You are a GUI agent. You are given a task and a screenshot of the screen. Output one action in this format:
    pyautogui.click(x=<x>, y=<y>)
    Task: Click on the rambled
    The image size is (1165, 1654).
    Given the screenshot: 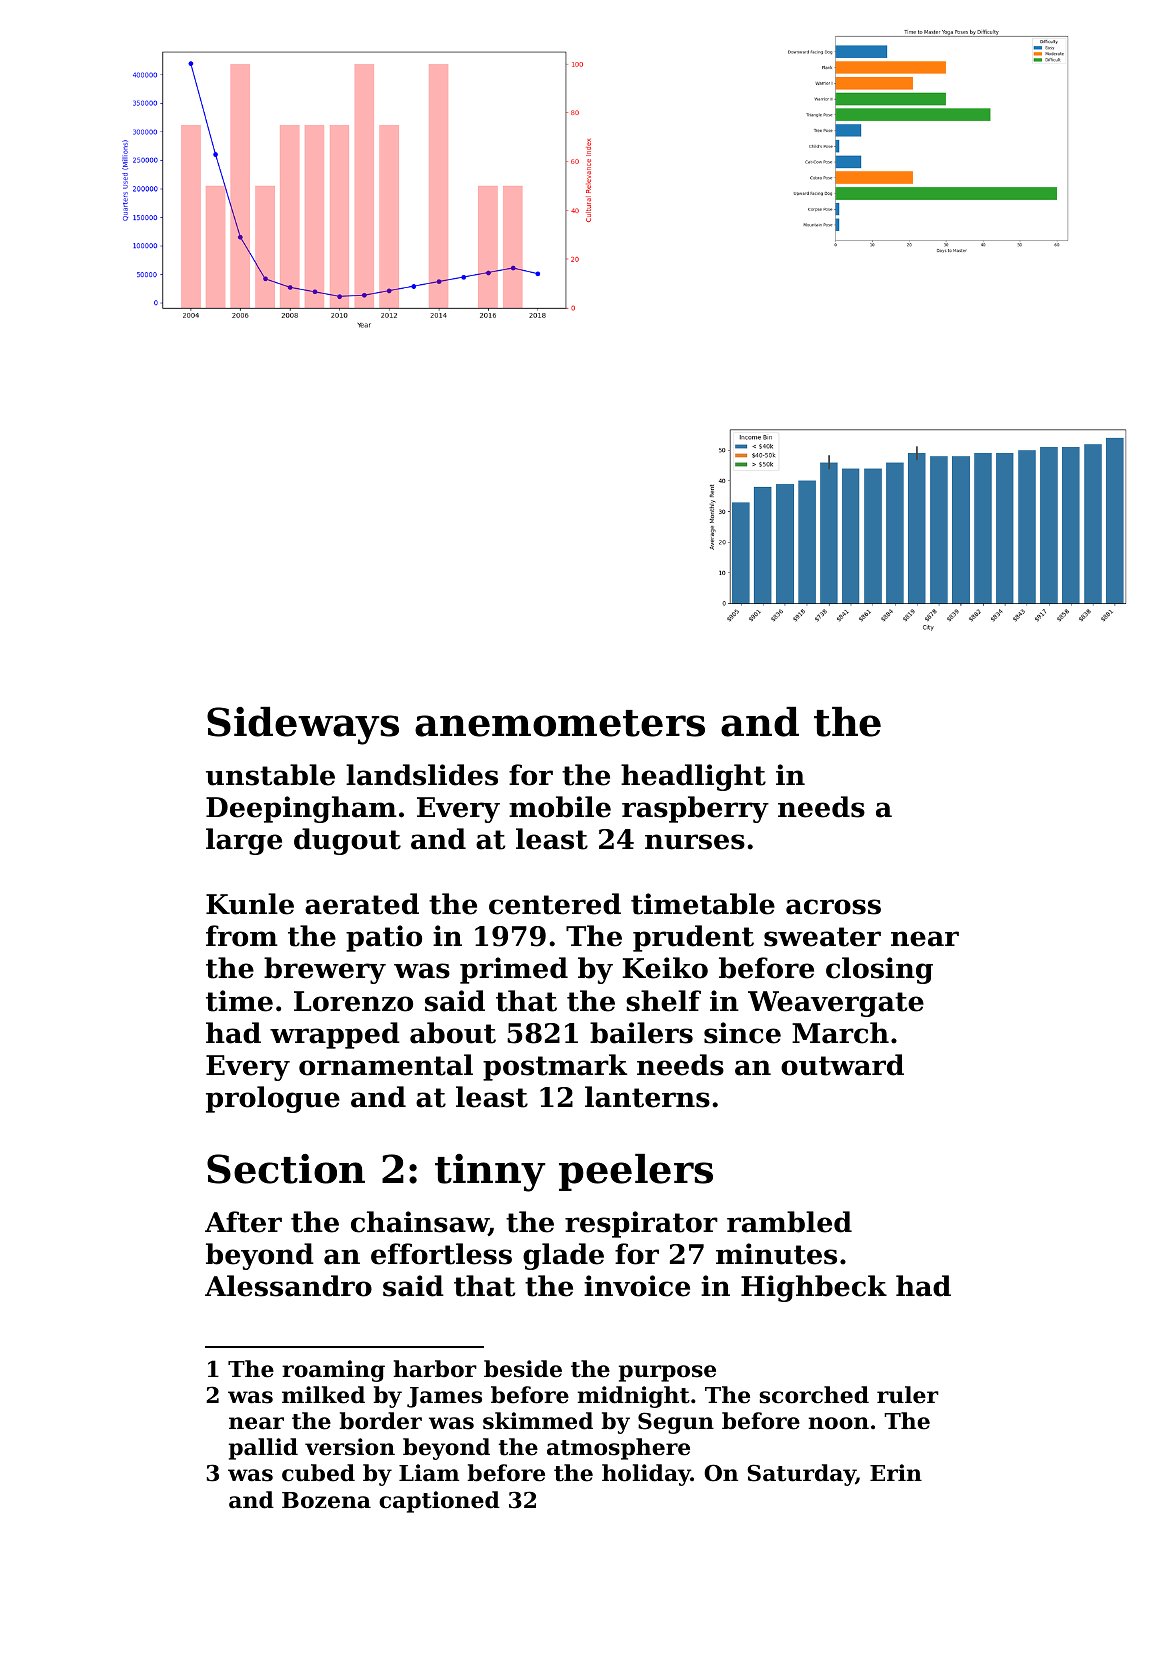 What is the action you would take?
    pyautogui.click(x=789, y=1222)
